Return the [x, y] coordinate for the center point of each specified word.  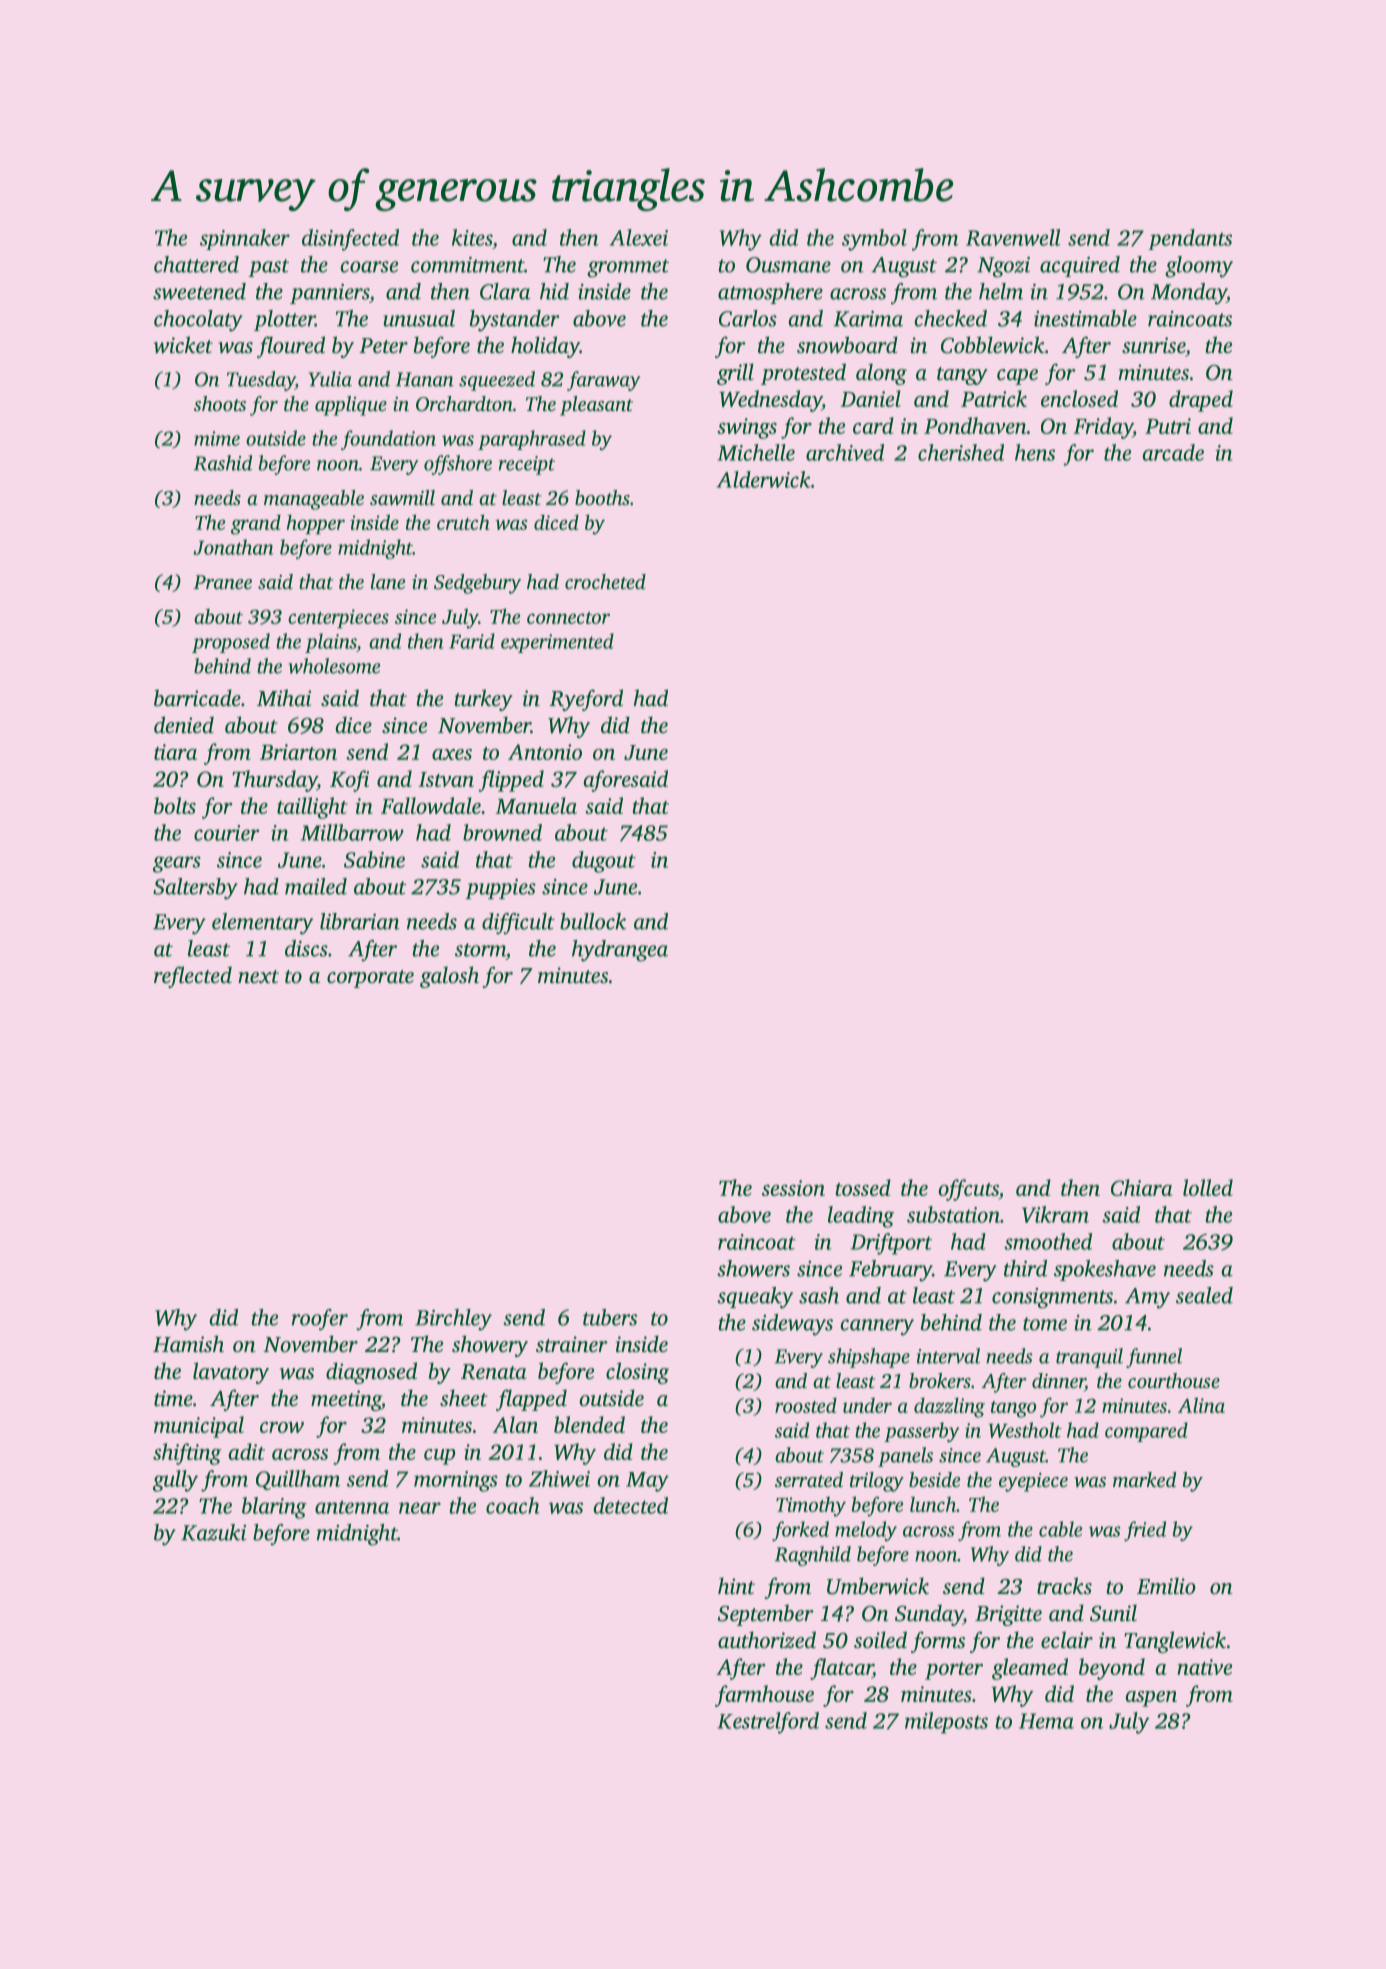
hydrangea [620, 951]
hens [1035, 452]
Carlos [748, 318]
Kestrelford [768, 1723]
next [258, 976]
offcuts [968, 1190]
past [268, 268]
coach [513, 1505]
